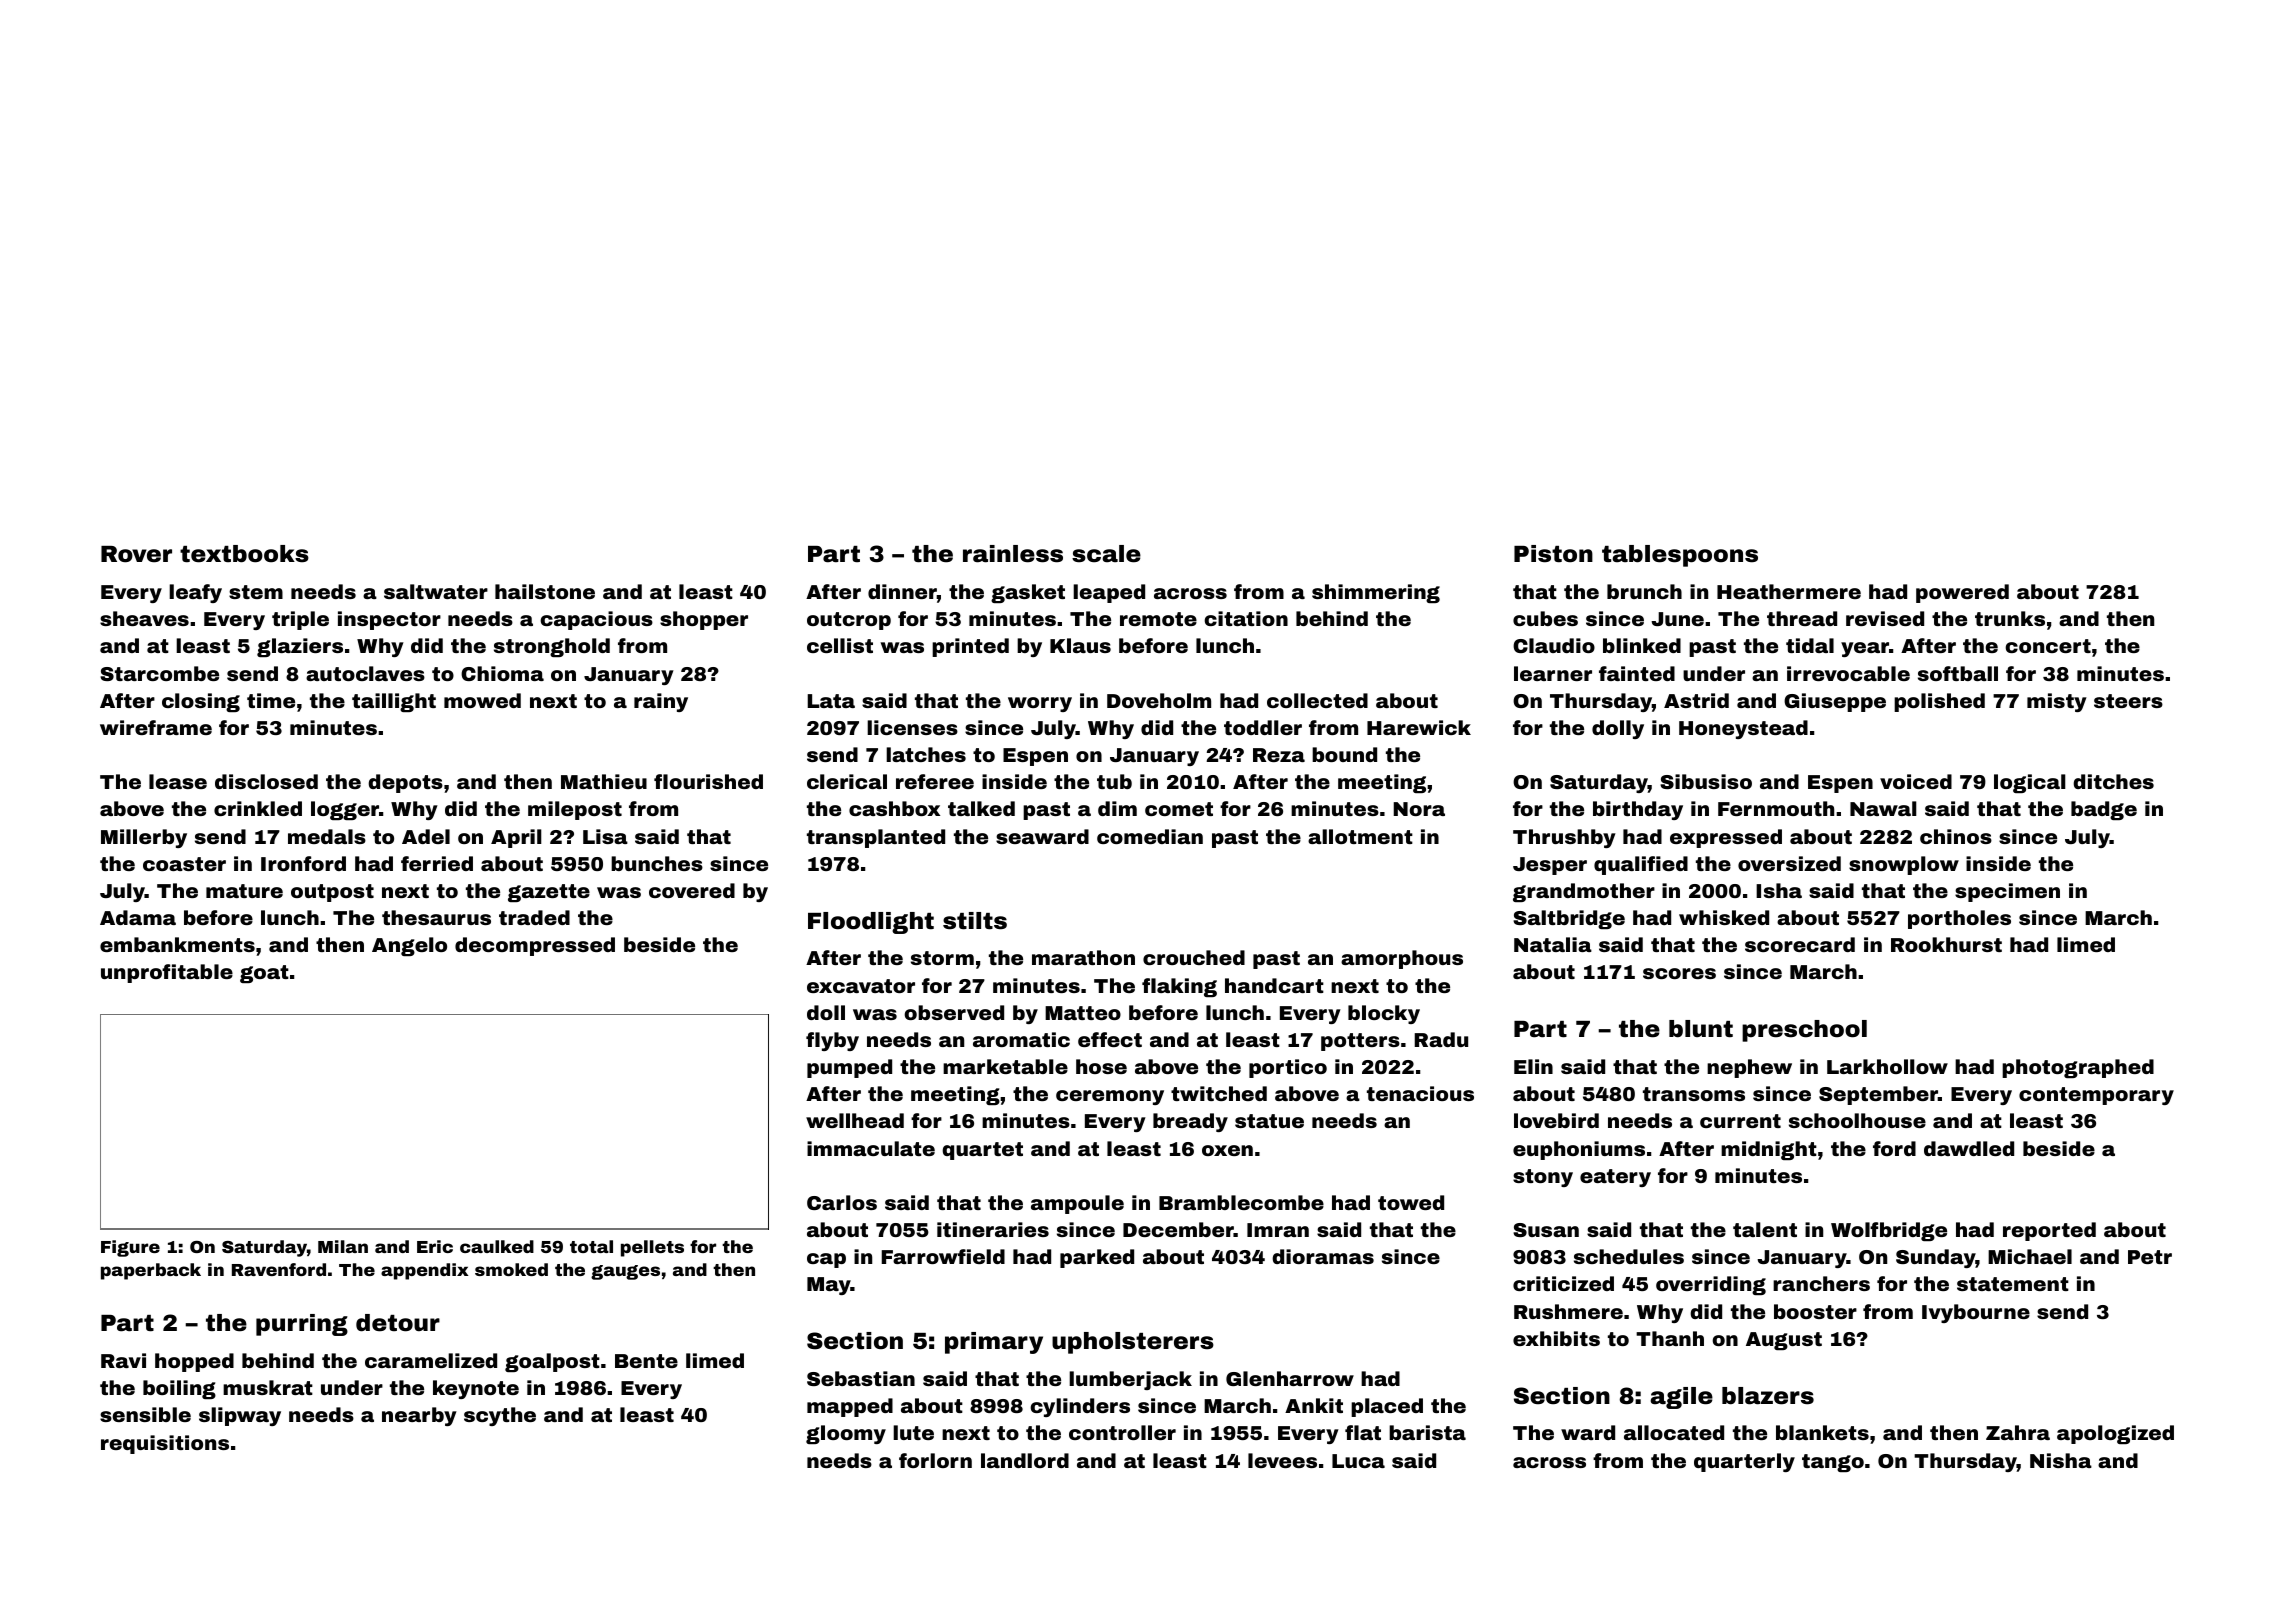  Describe the element at coordinates (244, 554) in the screenshot. I see `textbooks` at that location.
